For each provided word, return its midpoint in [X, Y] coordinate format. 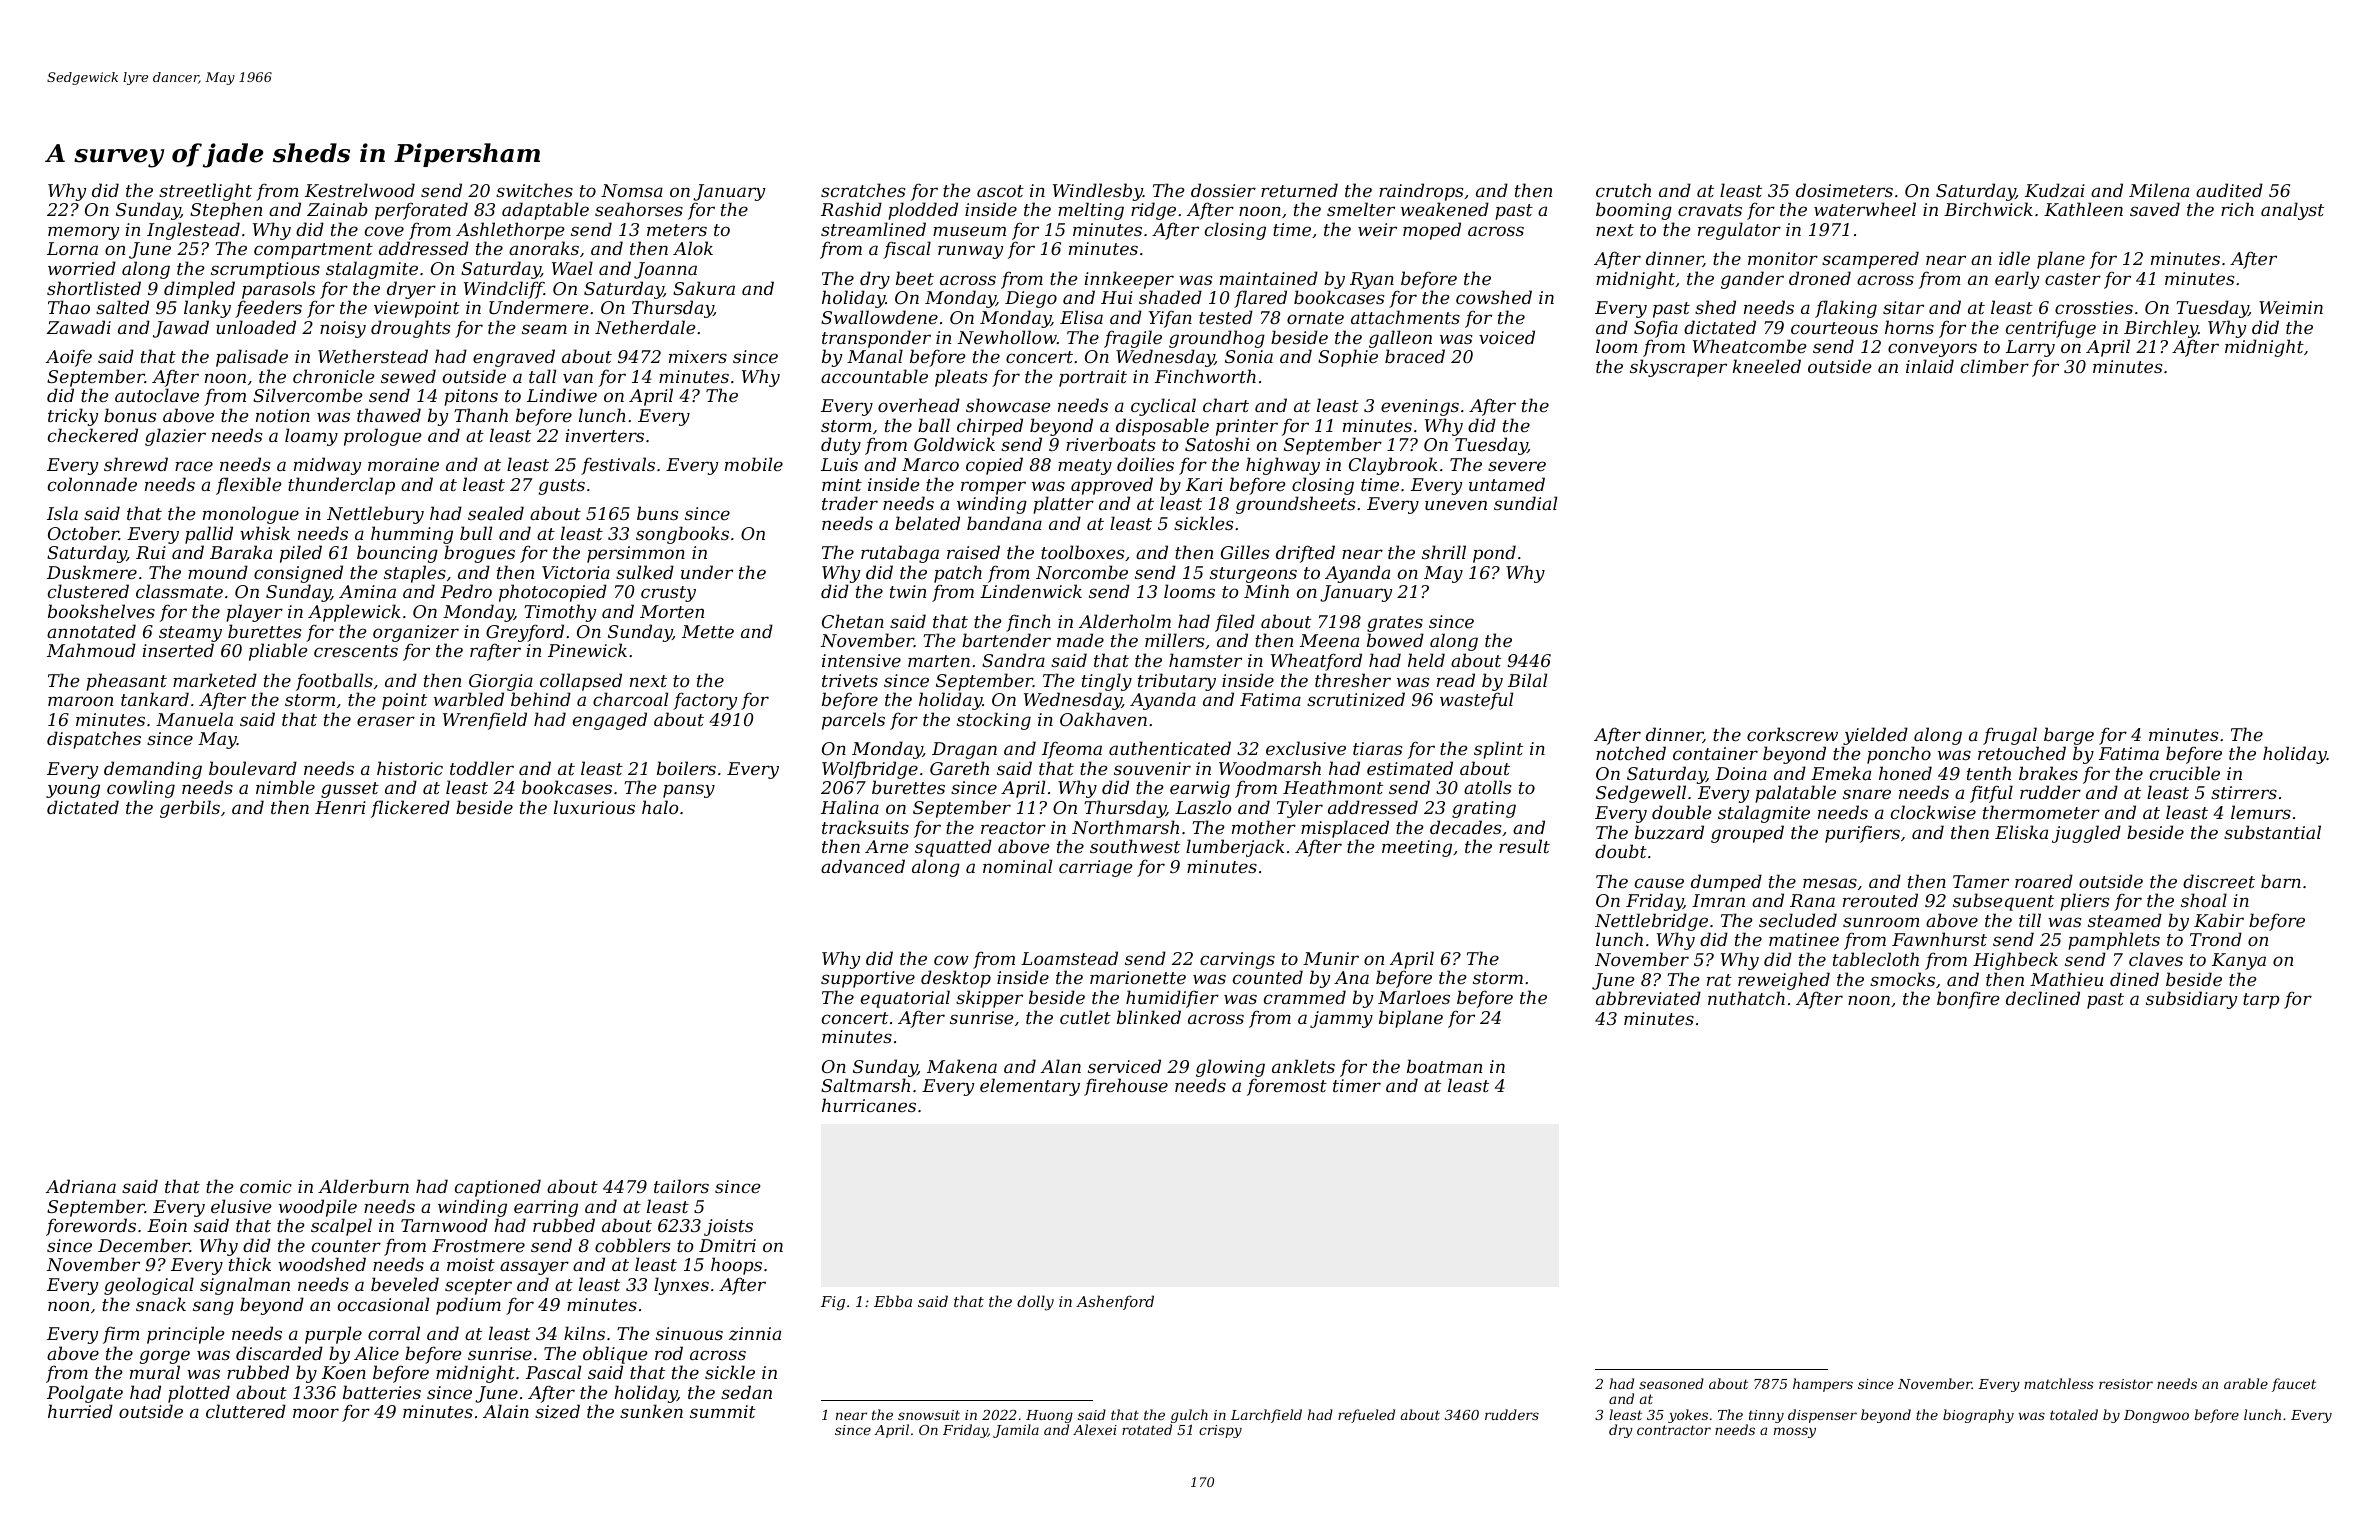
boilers [686, 768]
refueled [1366, 1416]
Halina [850, 807]
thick [250, 1264]
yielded [1875, 736]
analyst [2292, 211]
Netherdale [645, 327]
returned [1299, 190]
